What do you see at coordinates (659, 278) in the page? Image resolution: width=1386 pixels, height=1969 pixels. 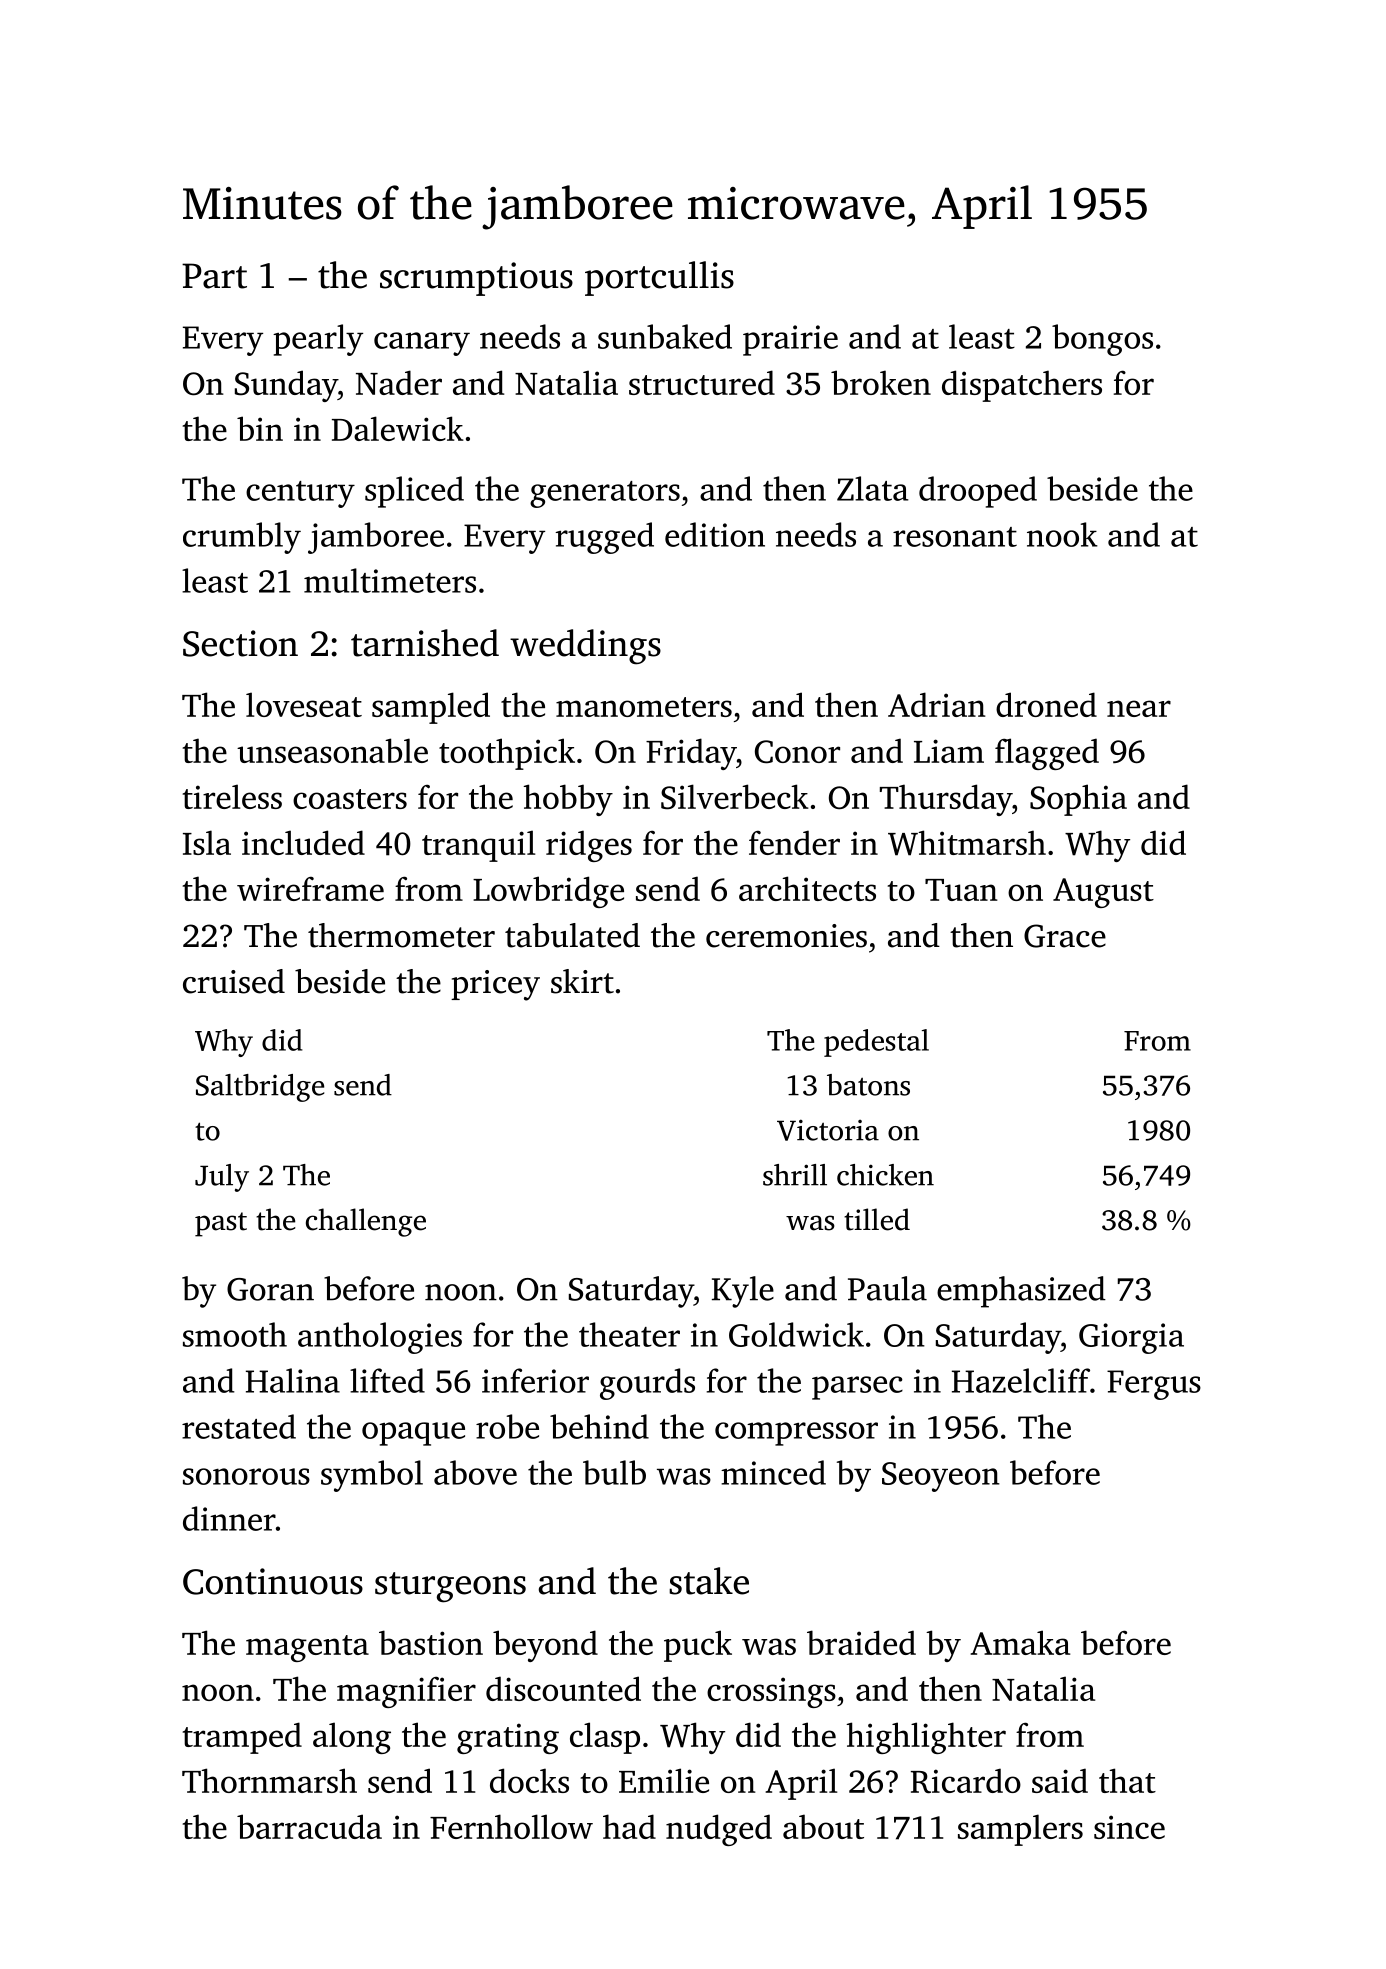 I see `portcullis` at bounding box center [659, 278].
